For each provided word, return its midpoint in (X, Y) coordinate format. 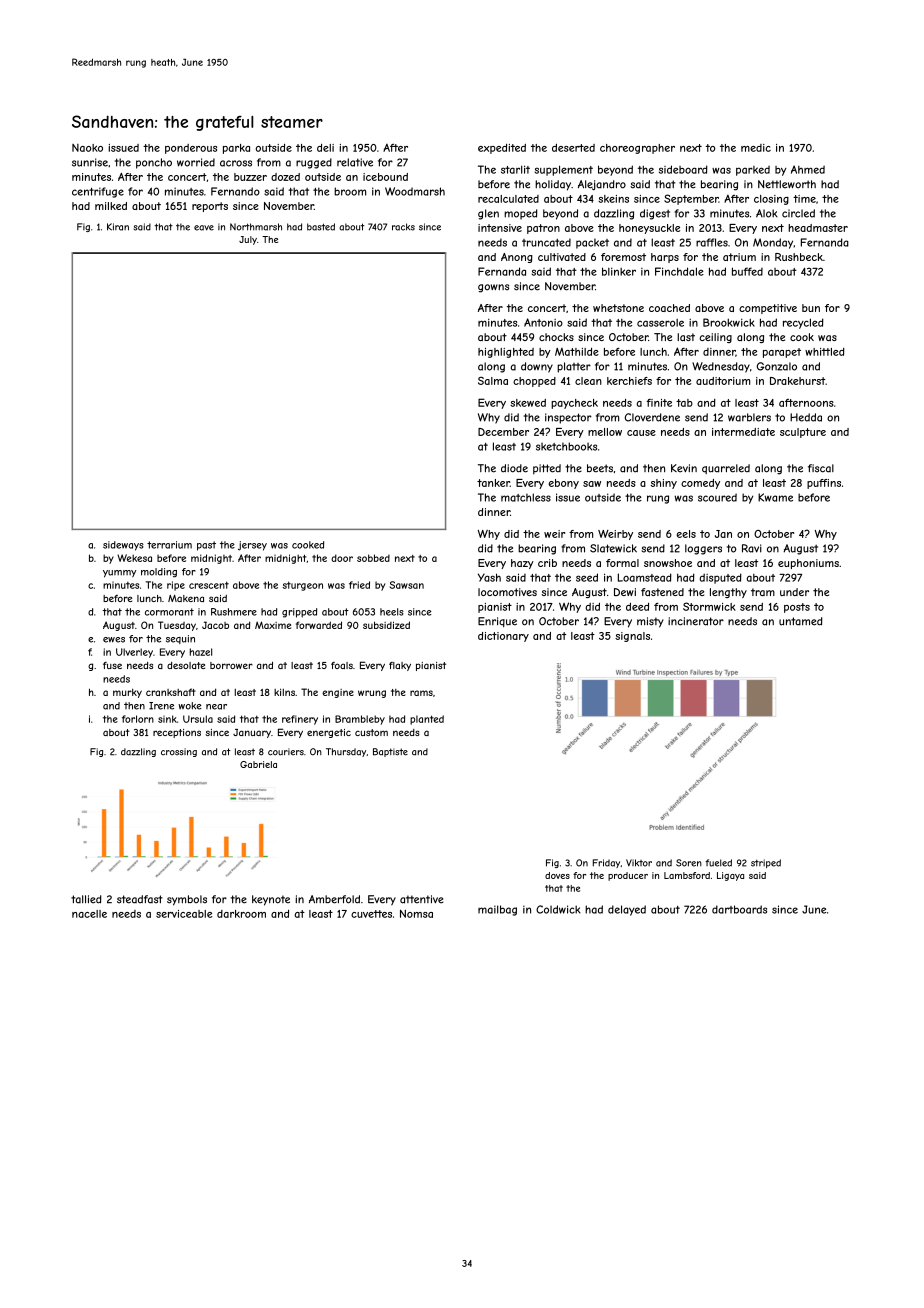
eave (204, 228)
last (686, 337)
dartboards (739, 909)
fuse (112, 665)
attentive (421, 899)
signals (632, 637)
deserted (573, 147)
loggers (703, 549)
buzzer (250, 177)
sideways (123, 546)
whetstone (618, 308)
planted (427, 720)
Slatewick (613, 548)
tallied (86, 899)
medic (756, 148)
